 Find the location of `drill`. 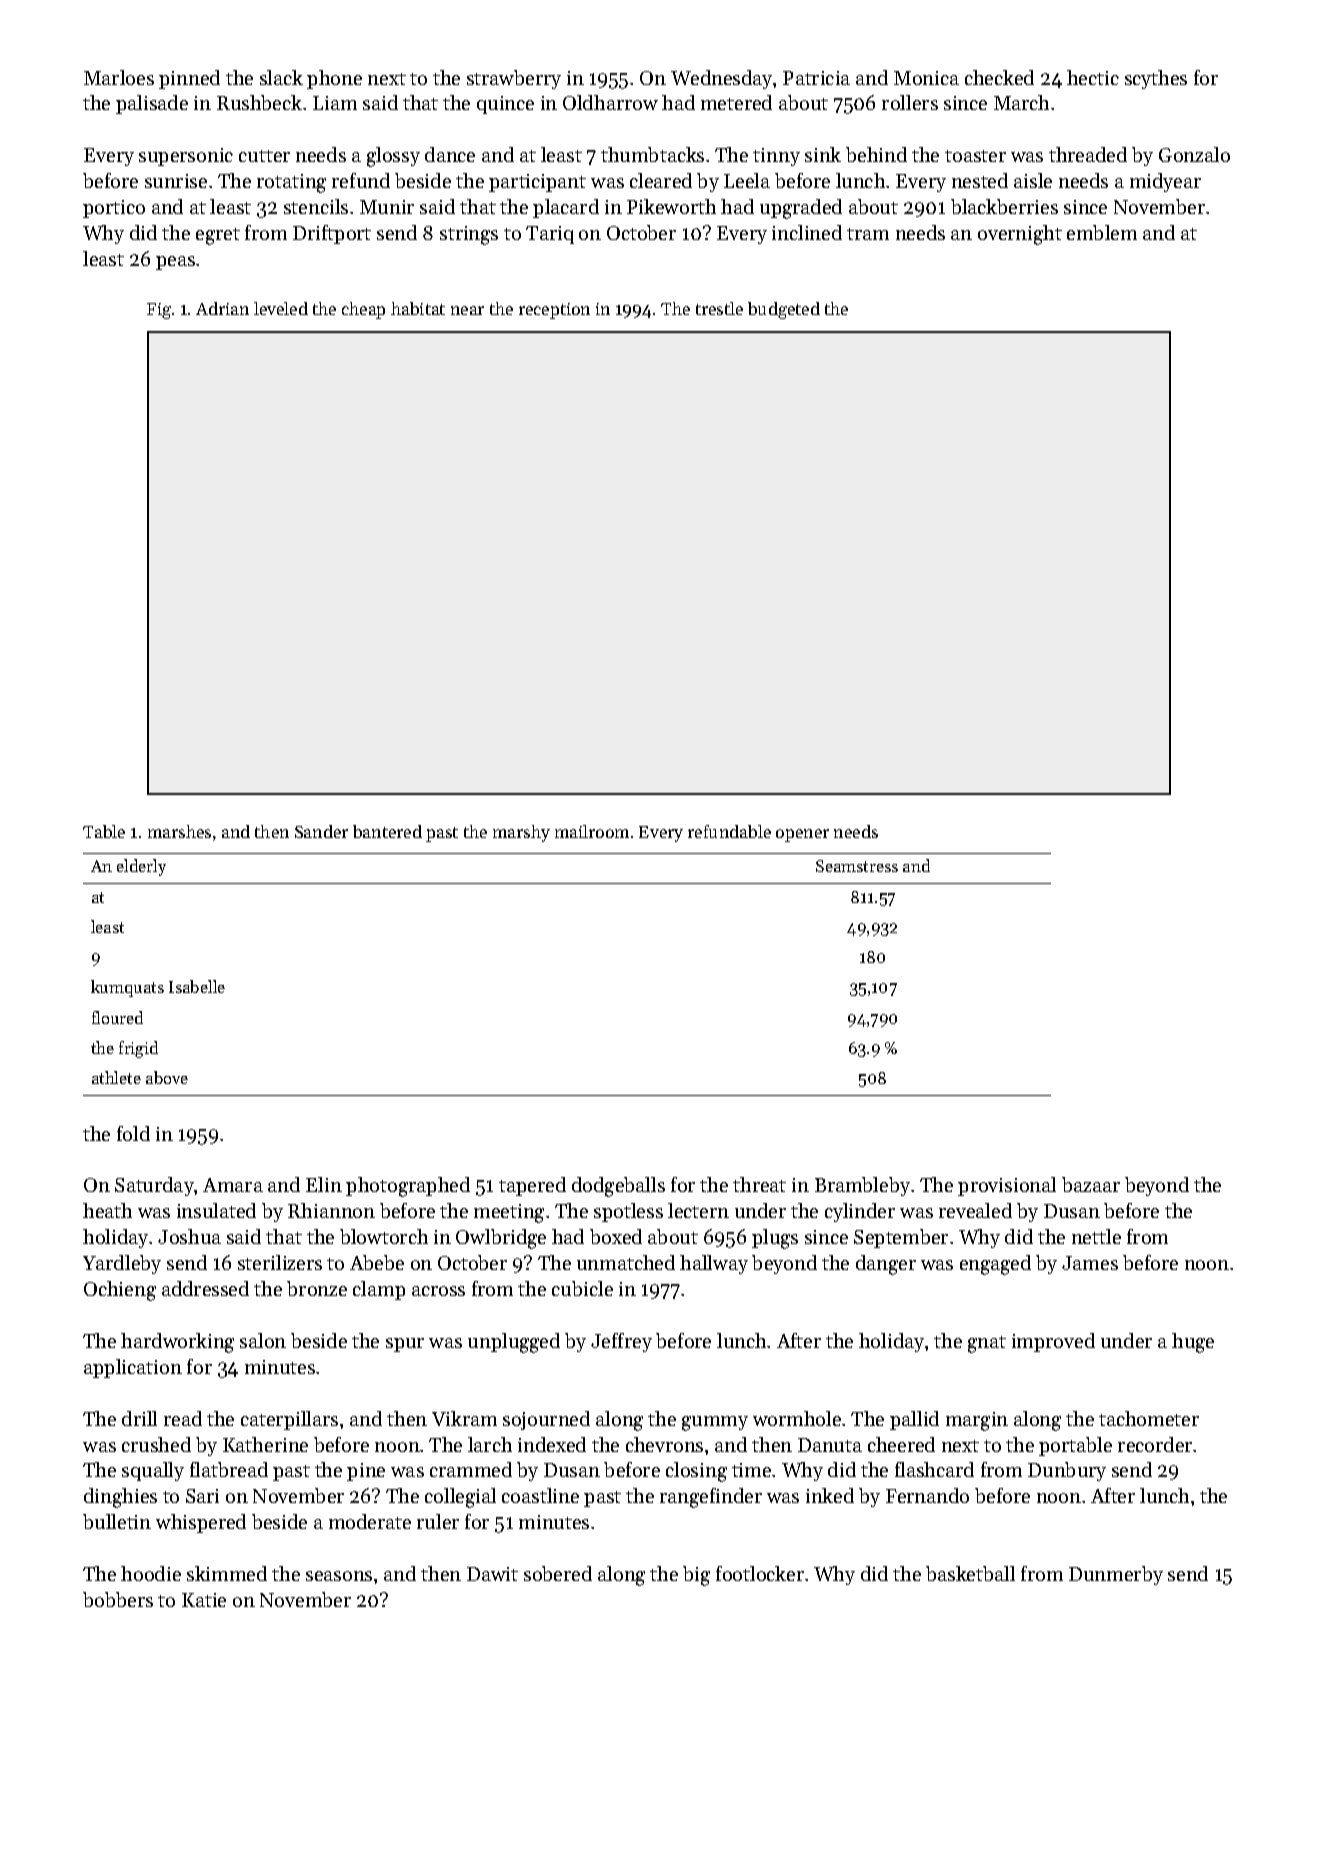

drill is located at coordinates (139, 1418).
